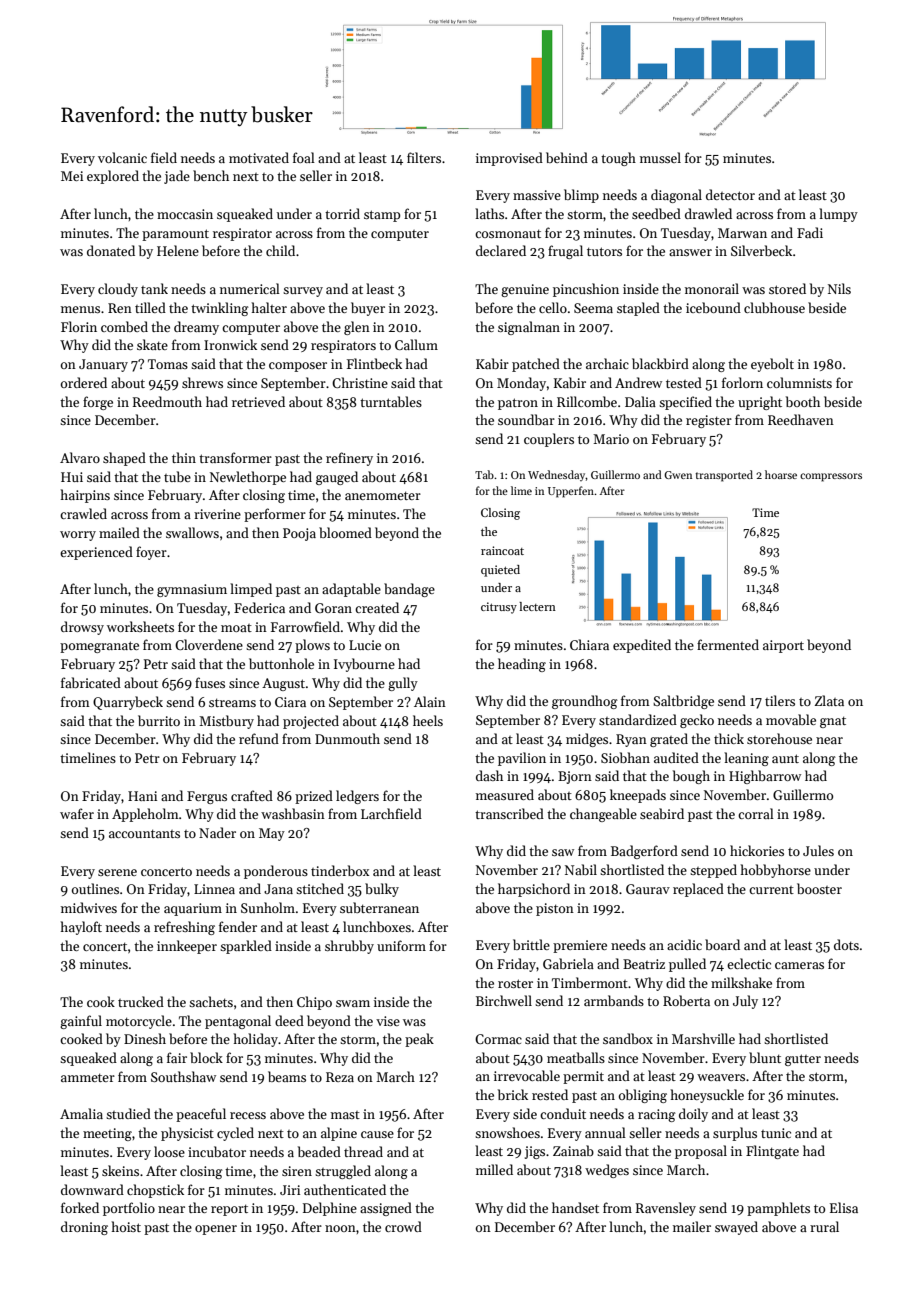 The height and width of the document is (1308, 924). I want to click on transcribed, so click(509, 813).
